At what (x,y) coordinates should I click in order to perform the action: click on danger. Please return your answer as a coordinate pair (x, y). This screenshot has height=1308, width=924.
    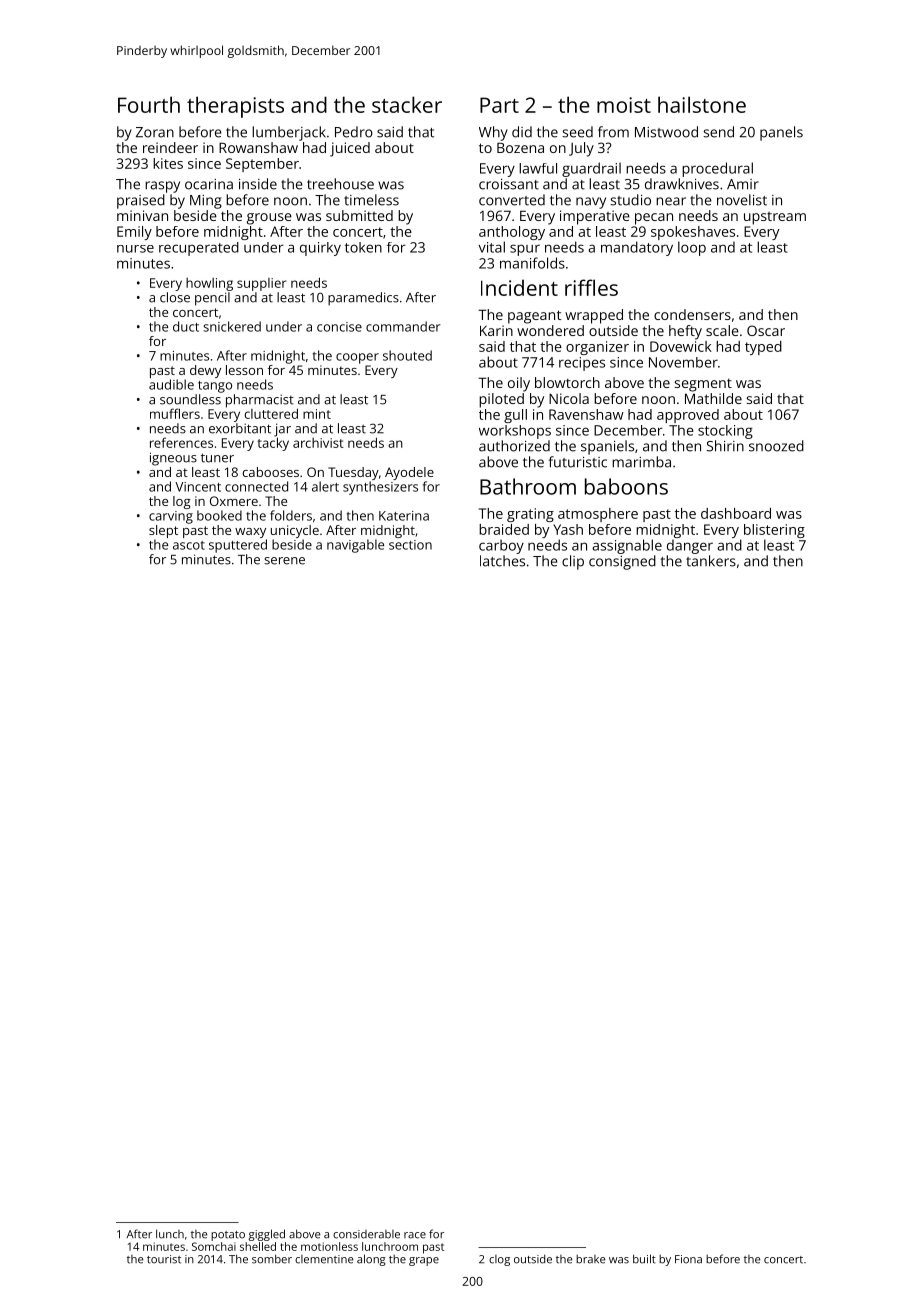
    Looking at the image, I should click on (690, 546).
